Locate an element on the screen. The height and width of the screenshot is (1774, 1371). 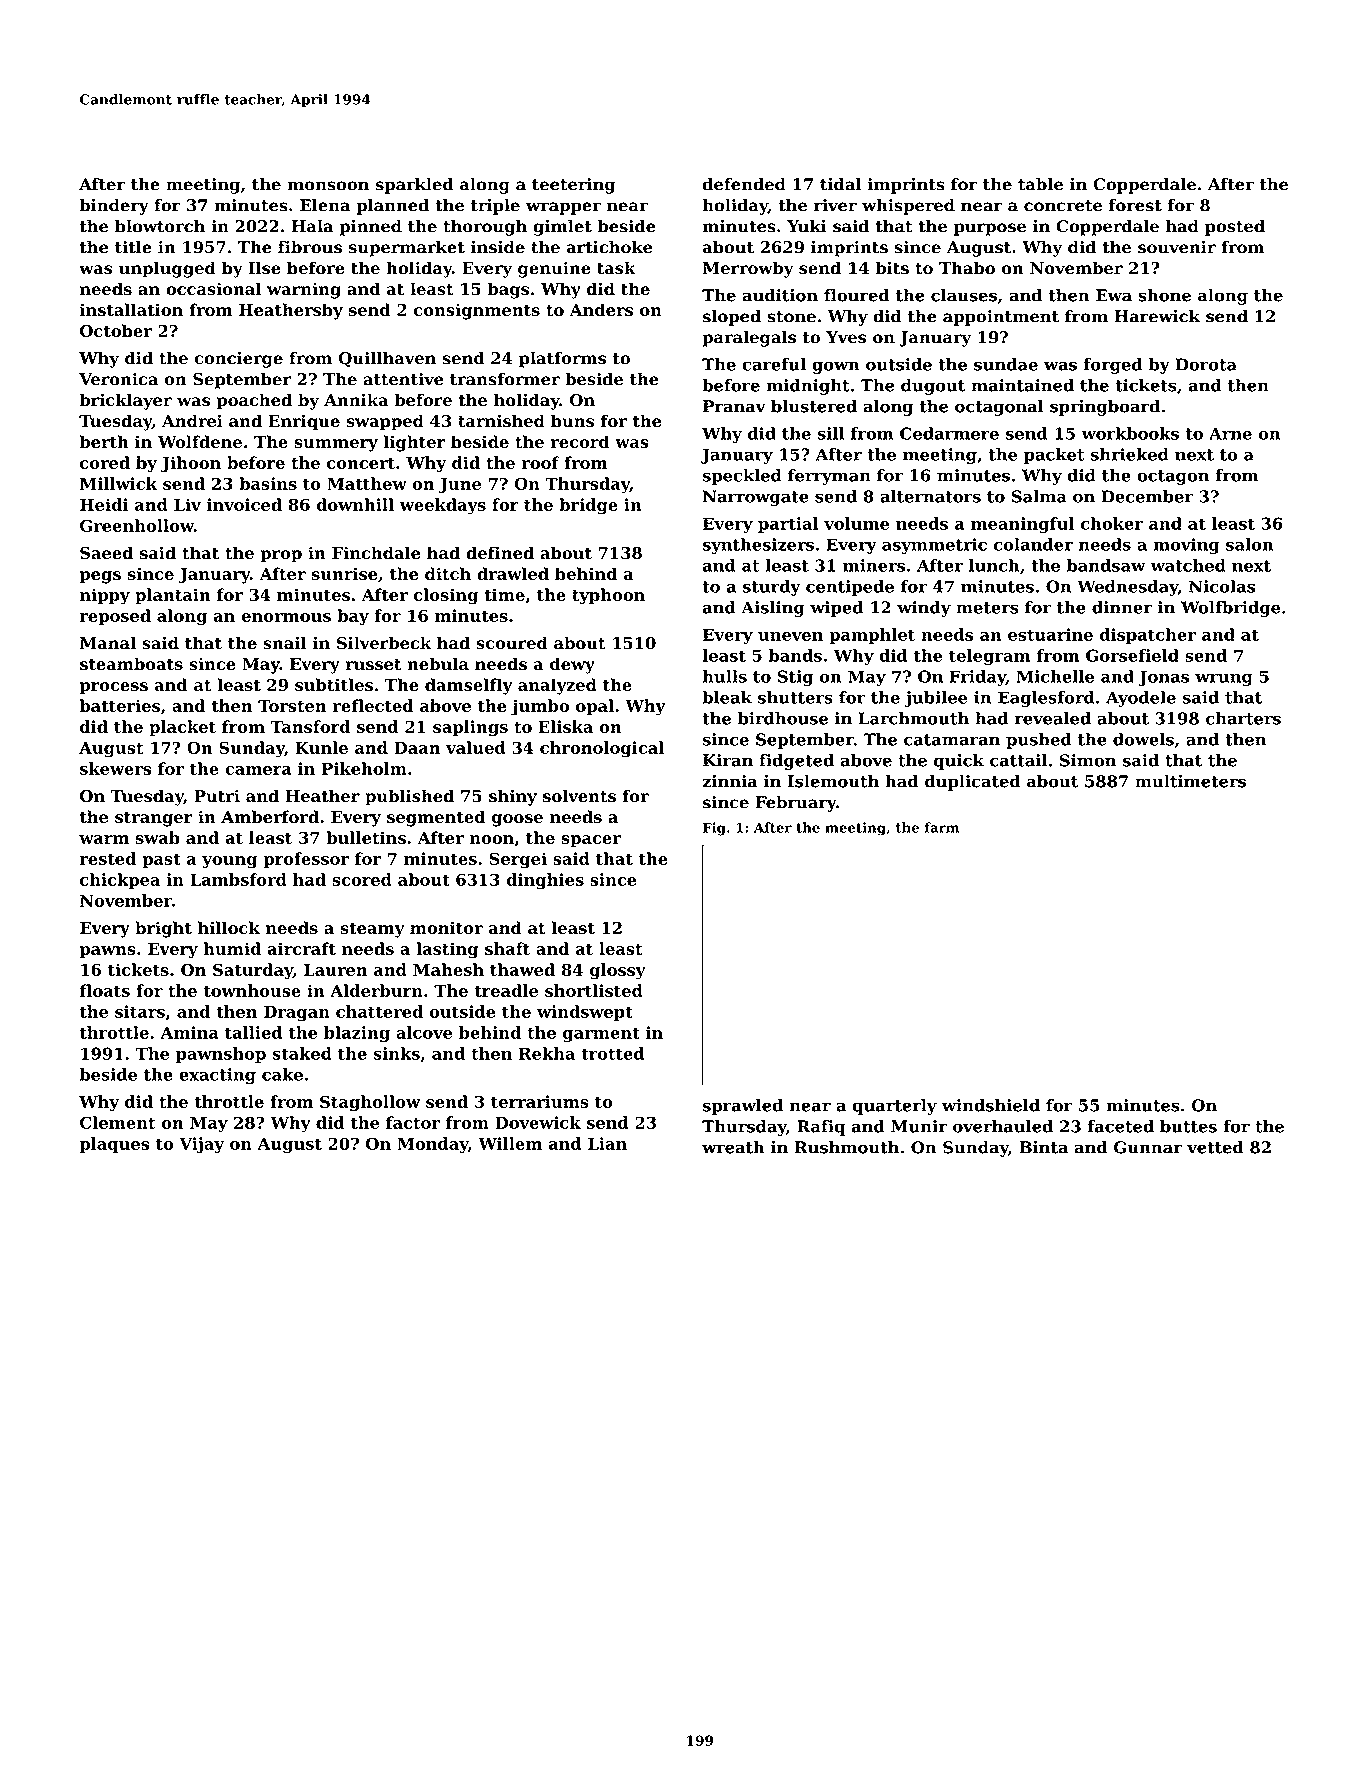
speckled is located at coordinates (742, 477).
